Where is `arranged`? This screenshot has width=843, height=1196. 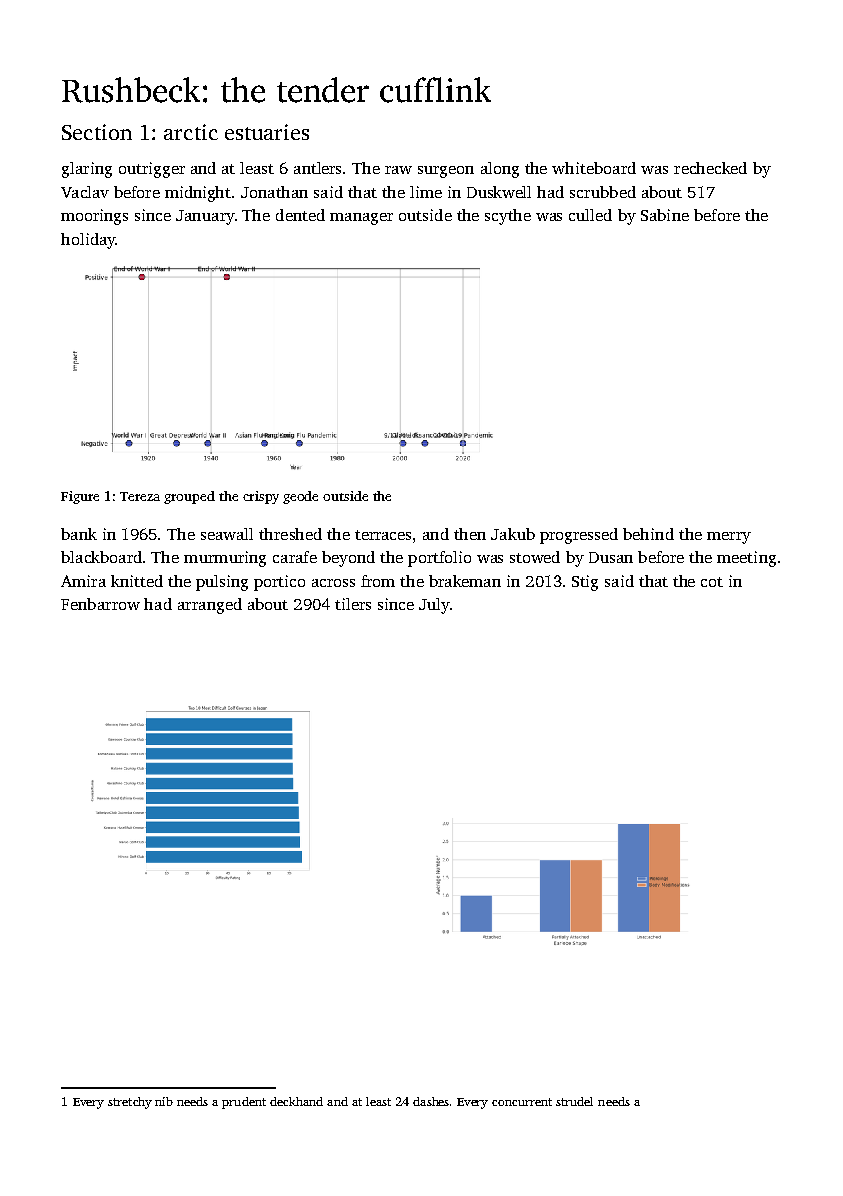 arranged is located at coordinates (210, 606).
